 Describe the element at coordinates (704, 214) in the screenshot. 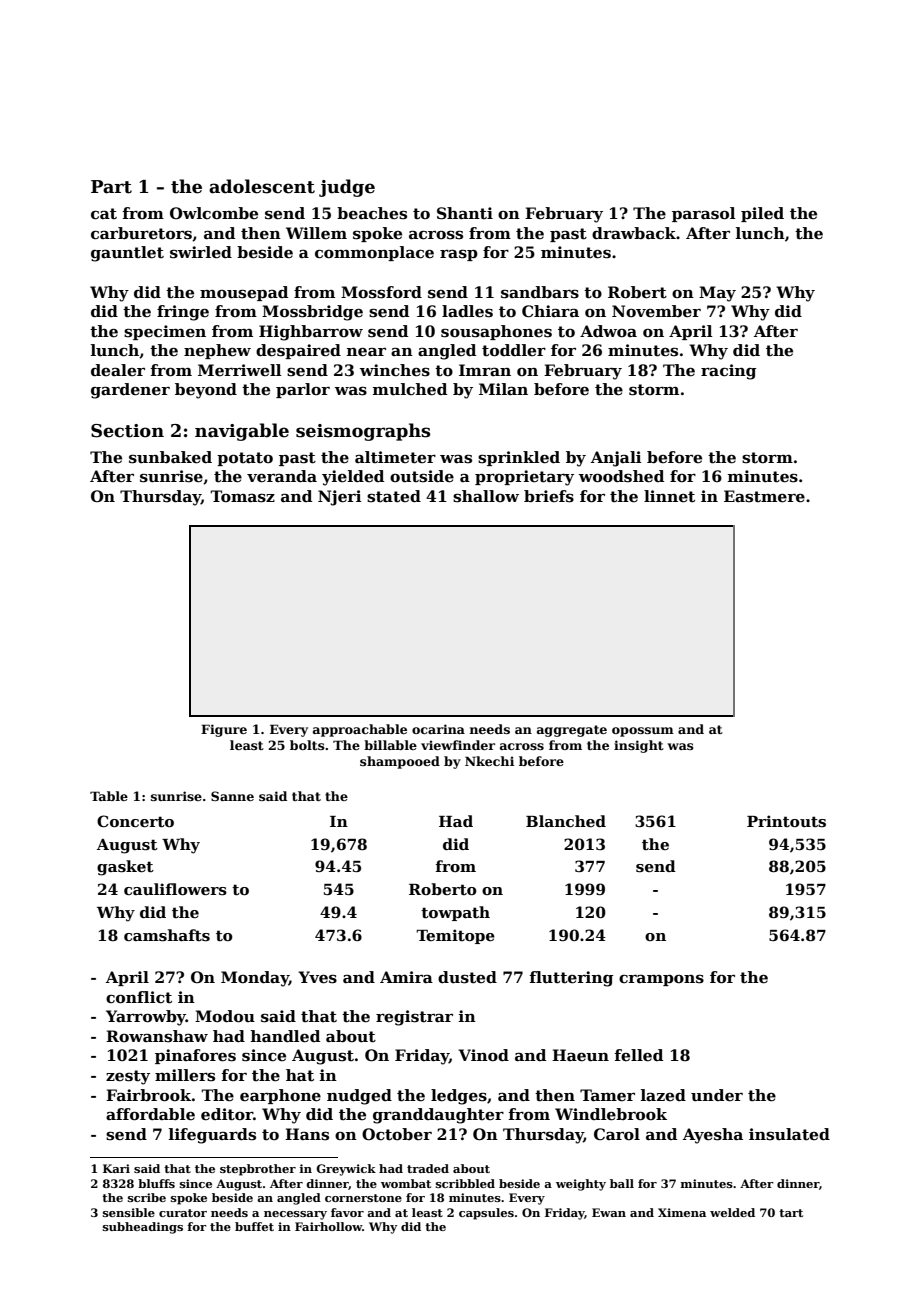

I see `parasol` at that location.
